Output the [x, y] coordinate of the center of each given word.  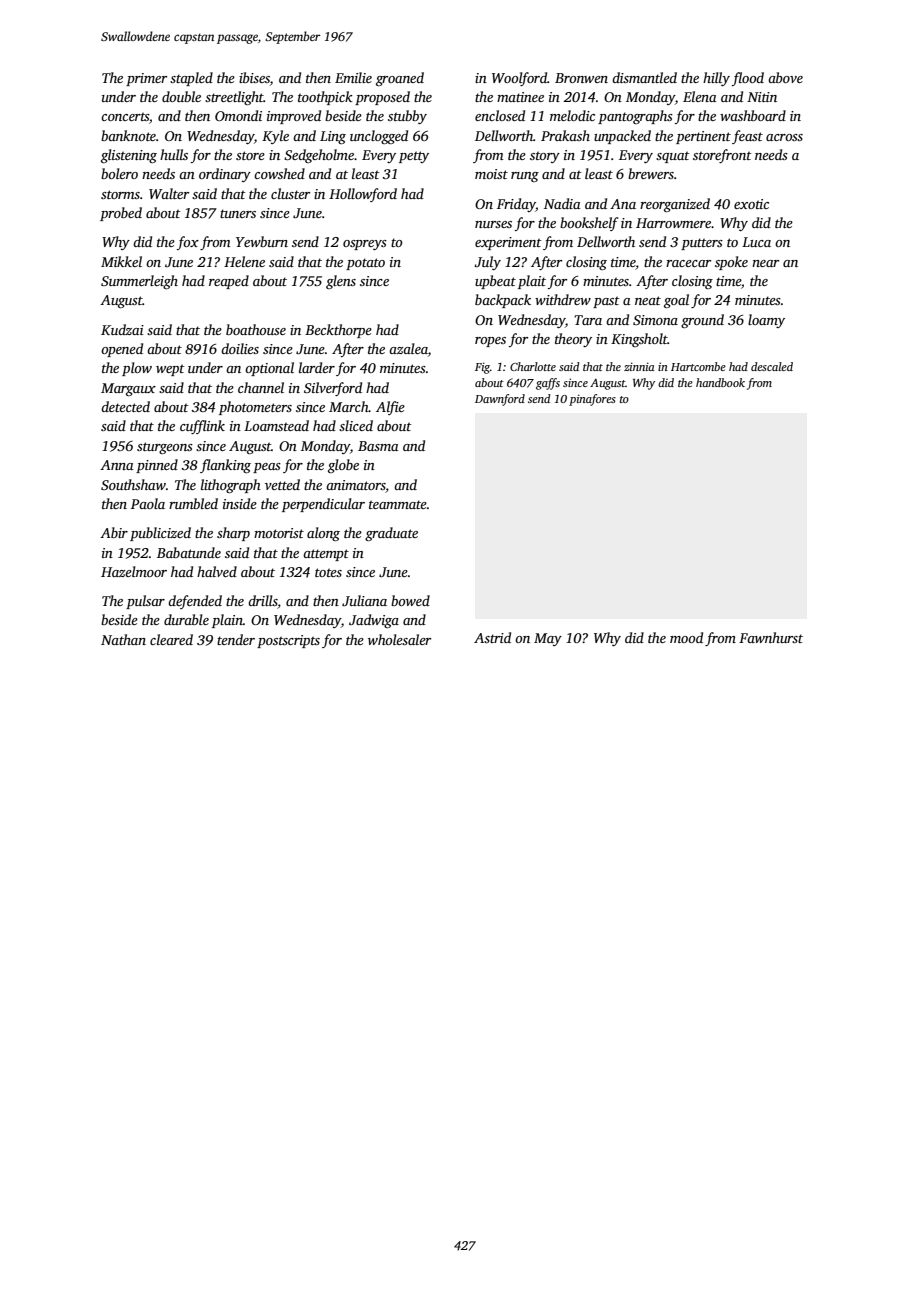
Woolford [519, 79]
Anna [117, 465]
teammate [398, 504]
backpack [503, 301]
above [785, 77]
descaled [772, 366]
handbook [720, 382]
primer [146, 79]
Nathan [123, 639]
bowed [410, 600]
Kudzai [122, 329]
